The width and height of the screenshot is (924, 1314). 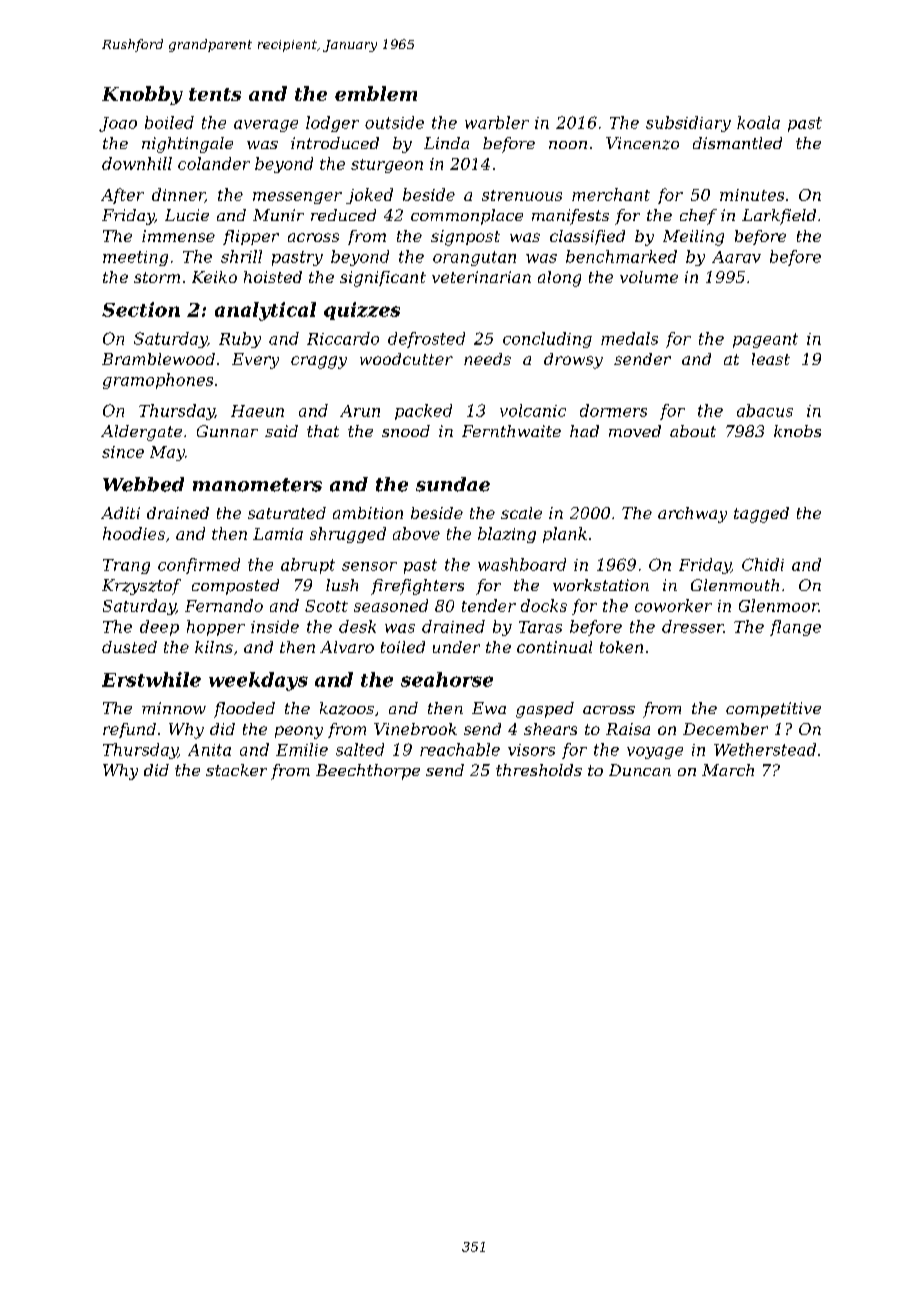 What do you see at coordinates (416, 533) in the screenshot?
I see `above` at bounding box center [416, 533].
